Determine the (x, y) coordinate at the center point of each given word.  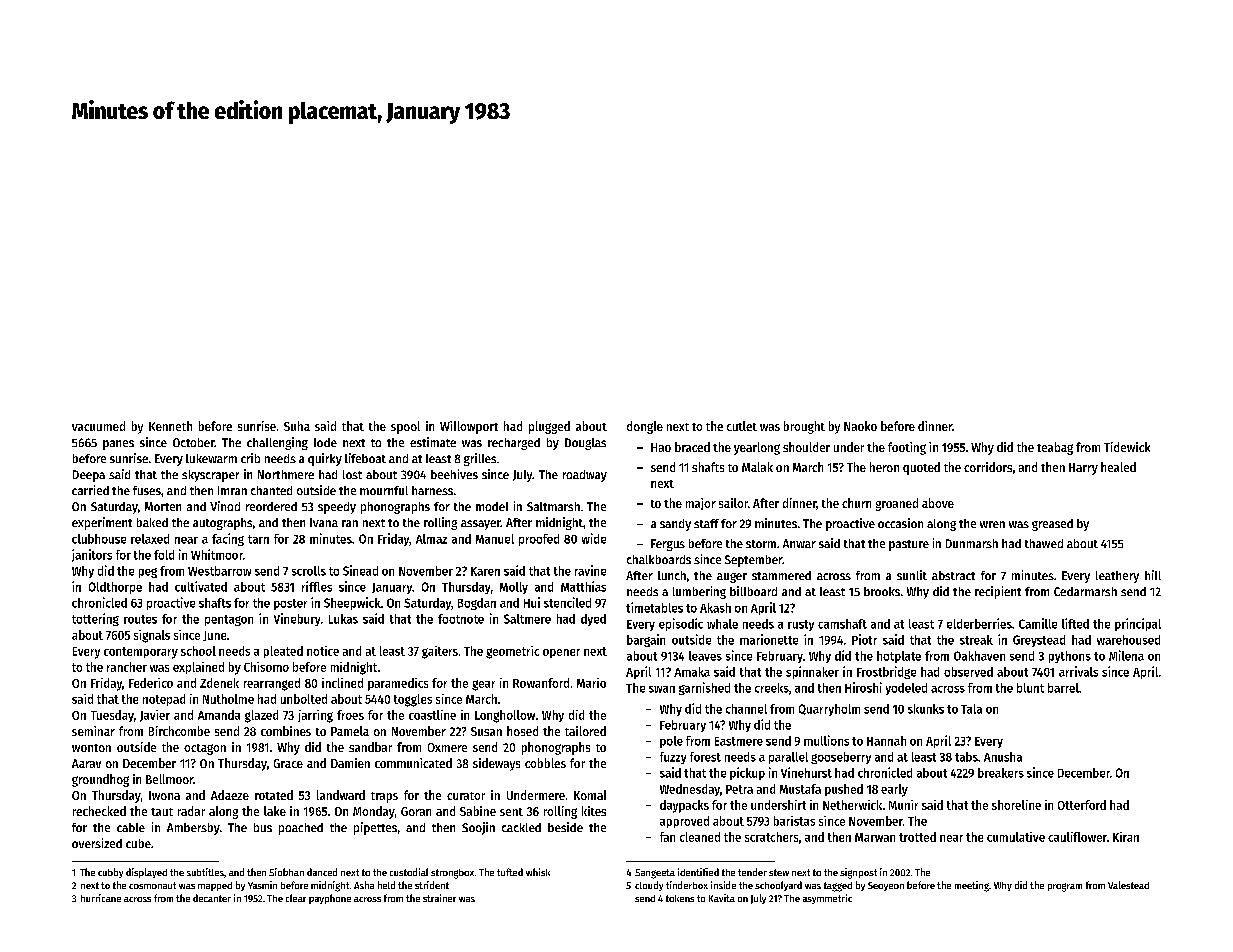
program (1065, 887)
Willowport (469, 427)
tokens (680, 898)
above (938, 503)
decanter (212, 898)
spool (405, 427)
